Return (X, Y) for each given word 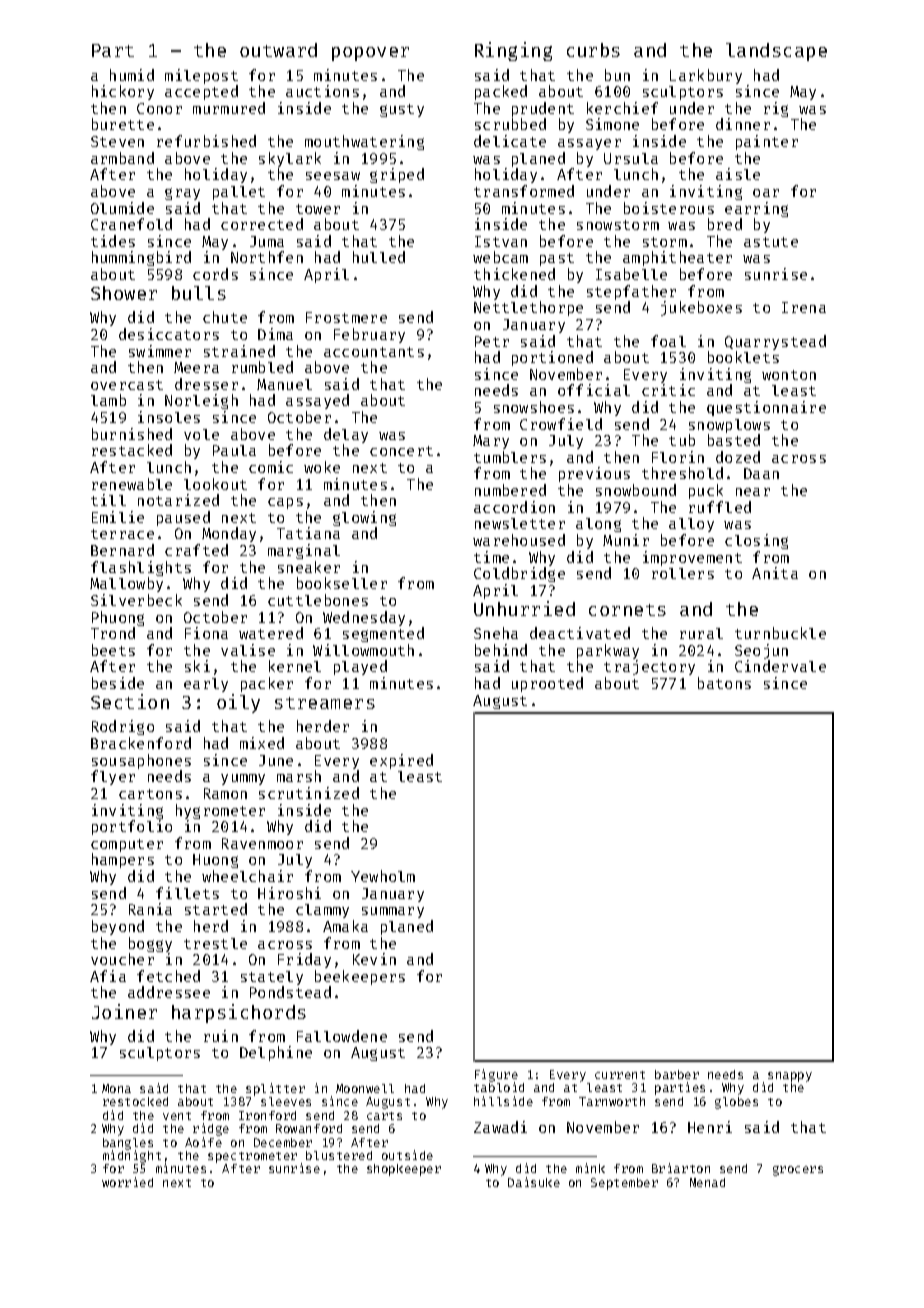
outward (278, 50)
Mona (116, 1088)
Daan (761, 473)
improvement (692, 558)
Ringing (513, 51)
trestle (215, 943)
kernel (295, 666)
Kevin (374, 959)
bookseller (342, 583)
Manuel (284, 384)
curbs (593, 50)
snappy (790, 1077)
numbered (510, 490)
